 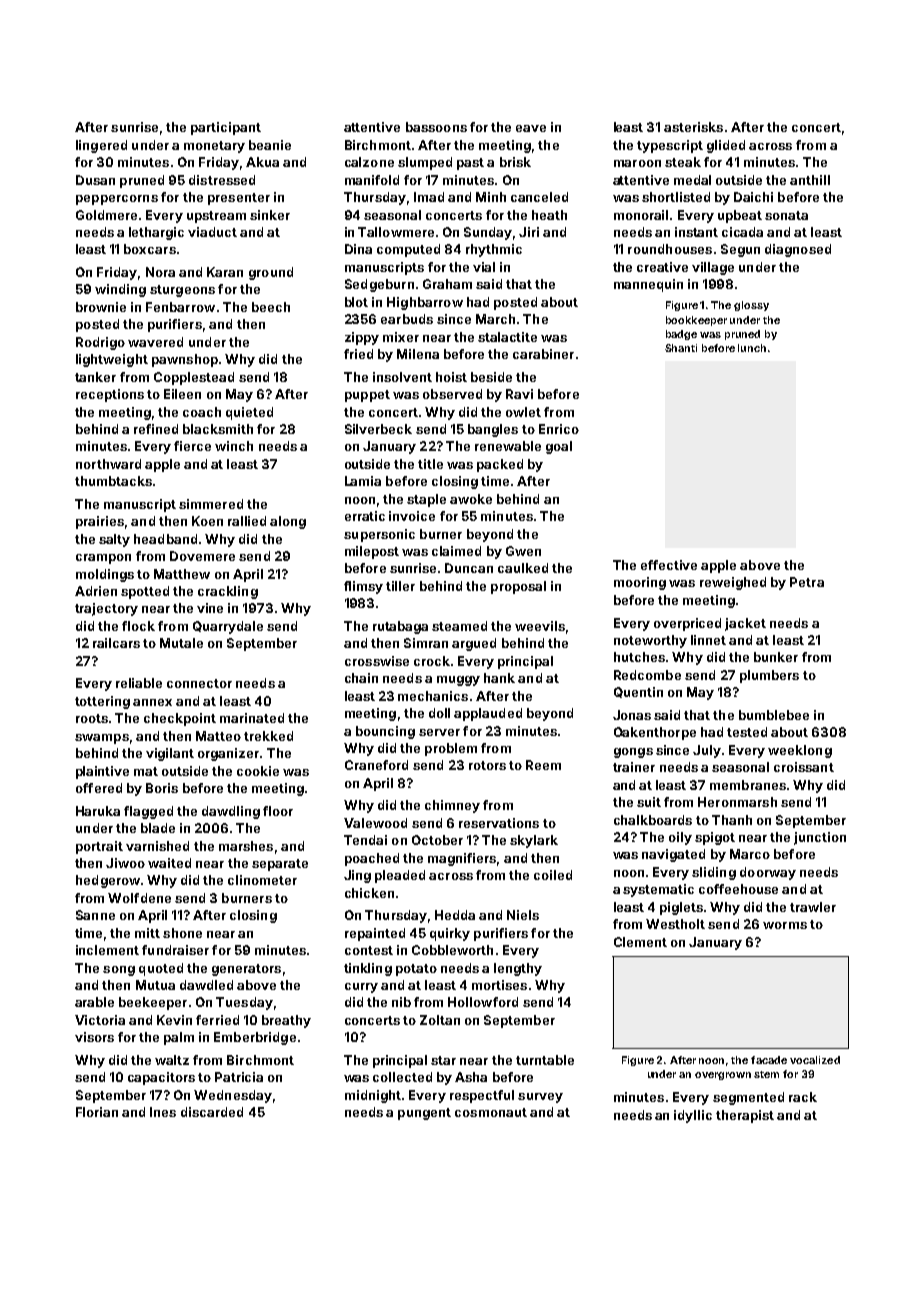 What do you see at coordinates (669, 565) in the document?
I see `effective` at bounding box center [669, 565].
